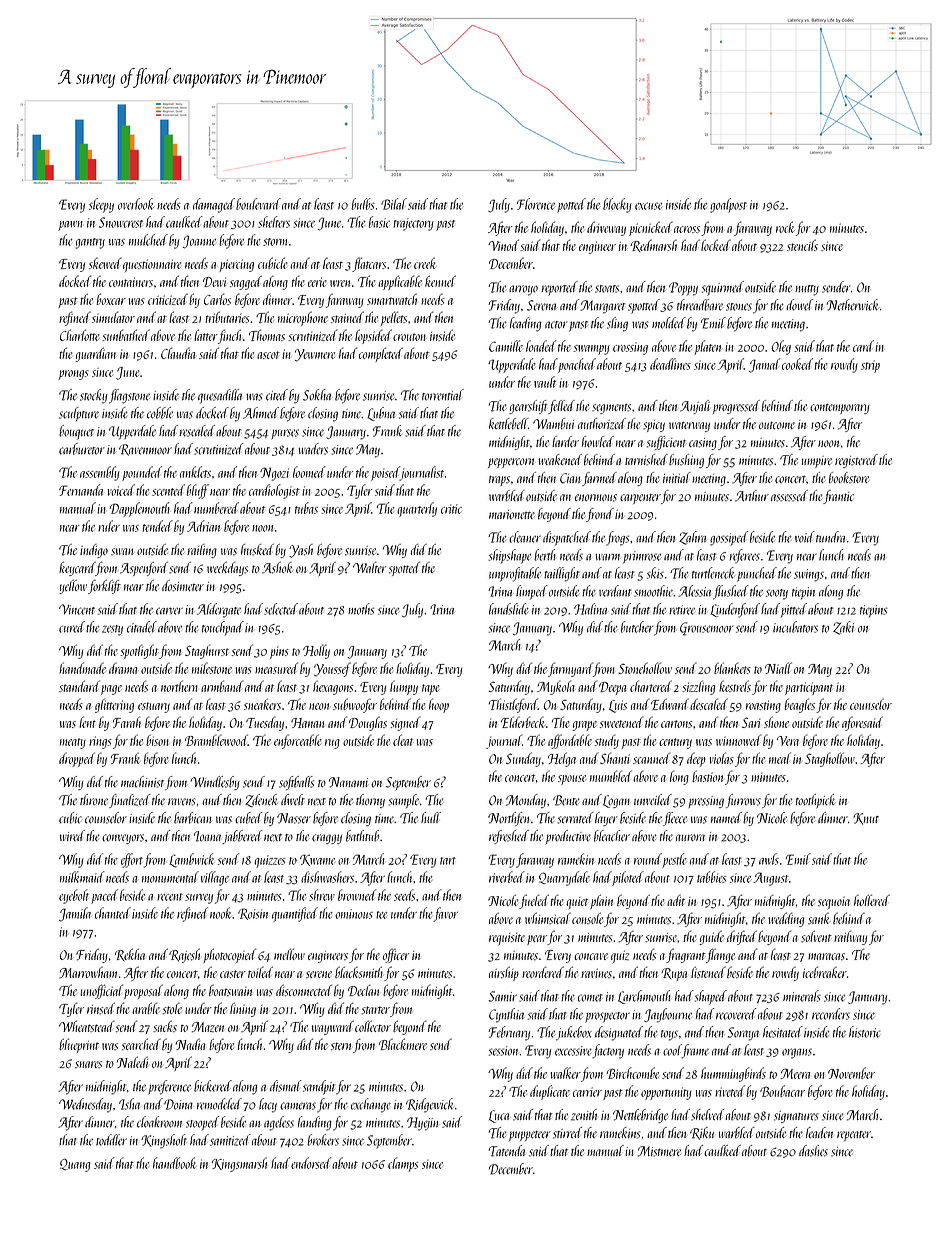 The height and width of the document is (1233, 952). I want to click on Netherwick, so click(852, 305).
